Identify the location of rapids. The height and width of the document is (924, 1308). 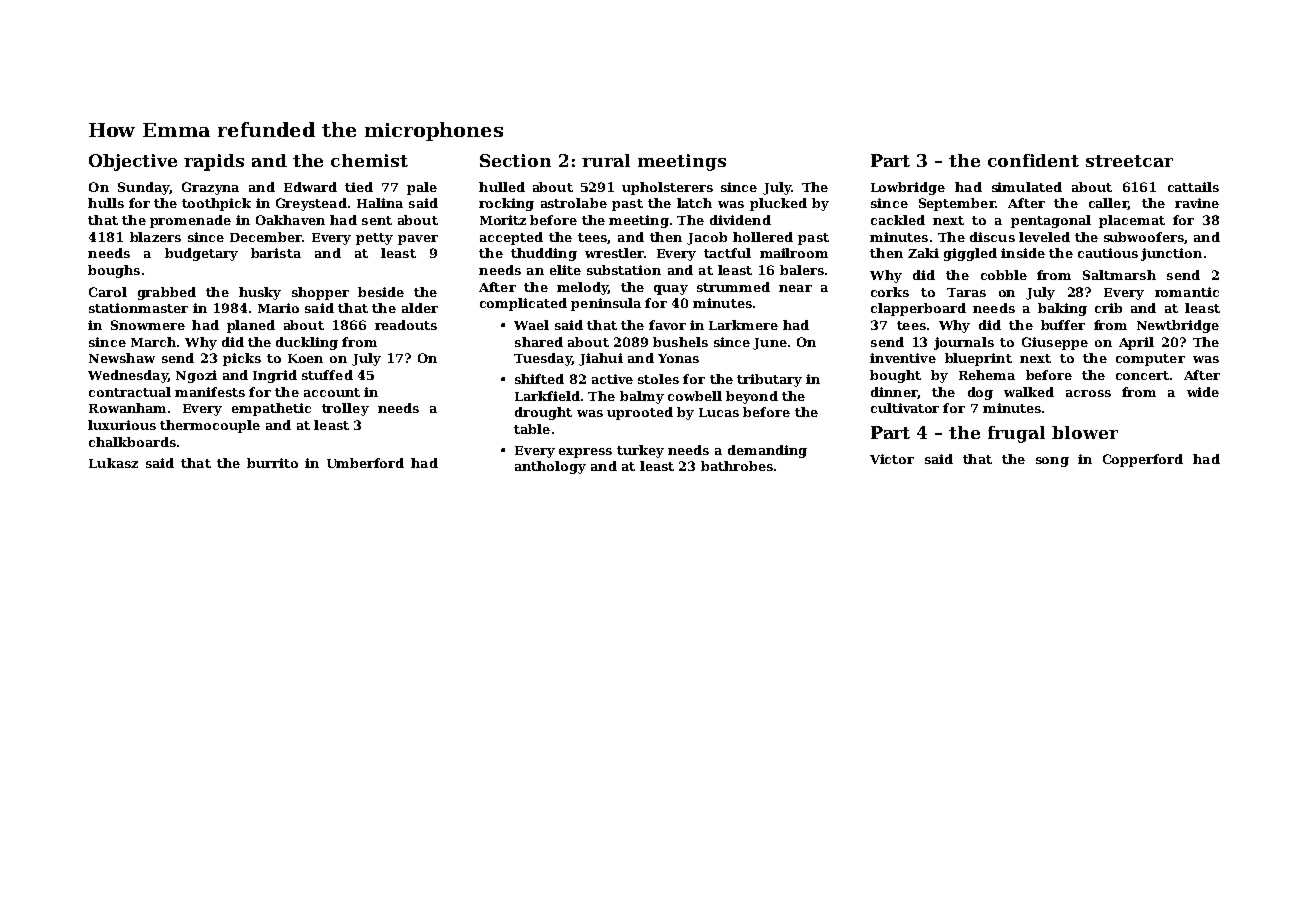
(214, 162).
